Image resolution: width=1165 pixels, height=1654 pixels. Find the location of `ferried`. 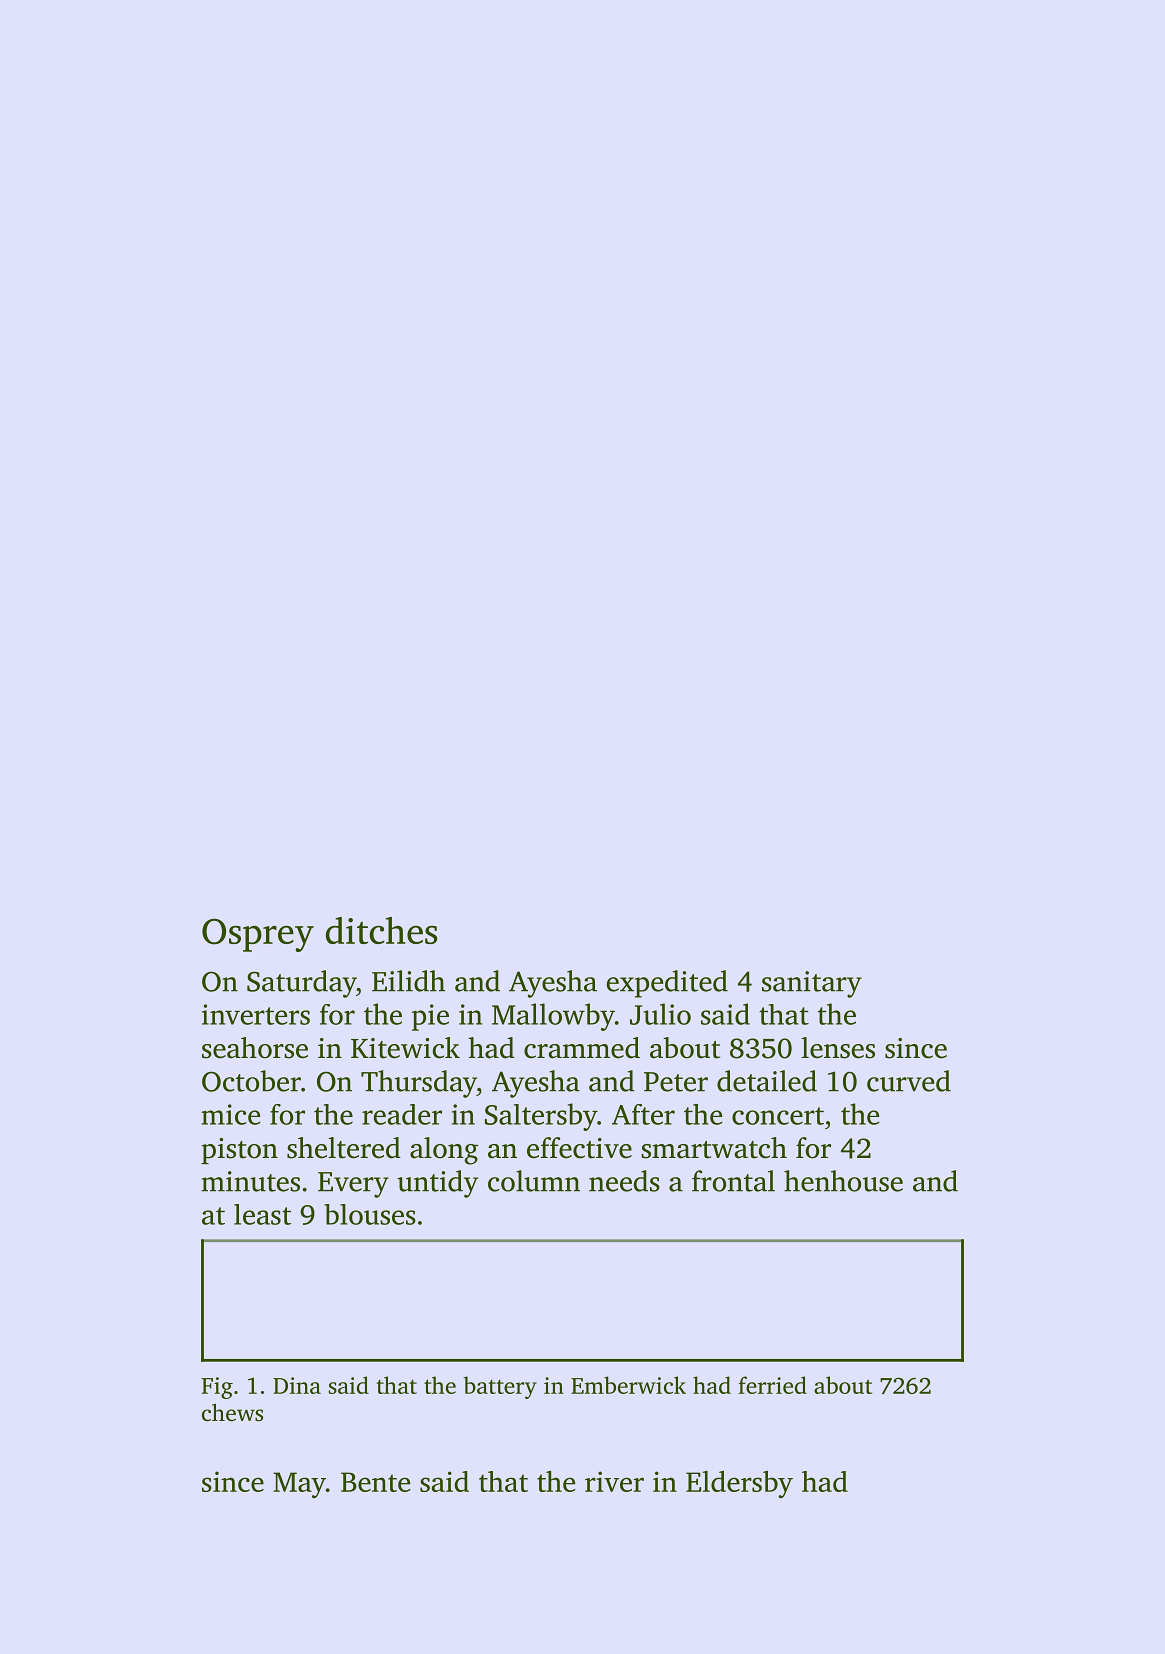

ferried is located at coordinates (773, 1385).
